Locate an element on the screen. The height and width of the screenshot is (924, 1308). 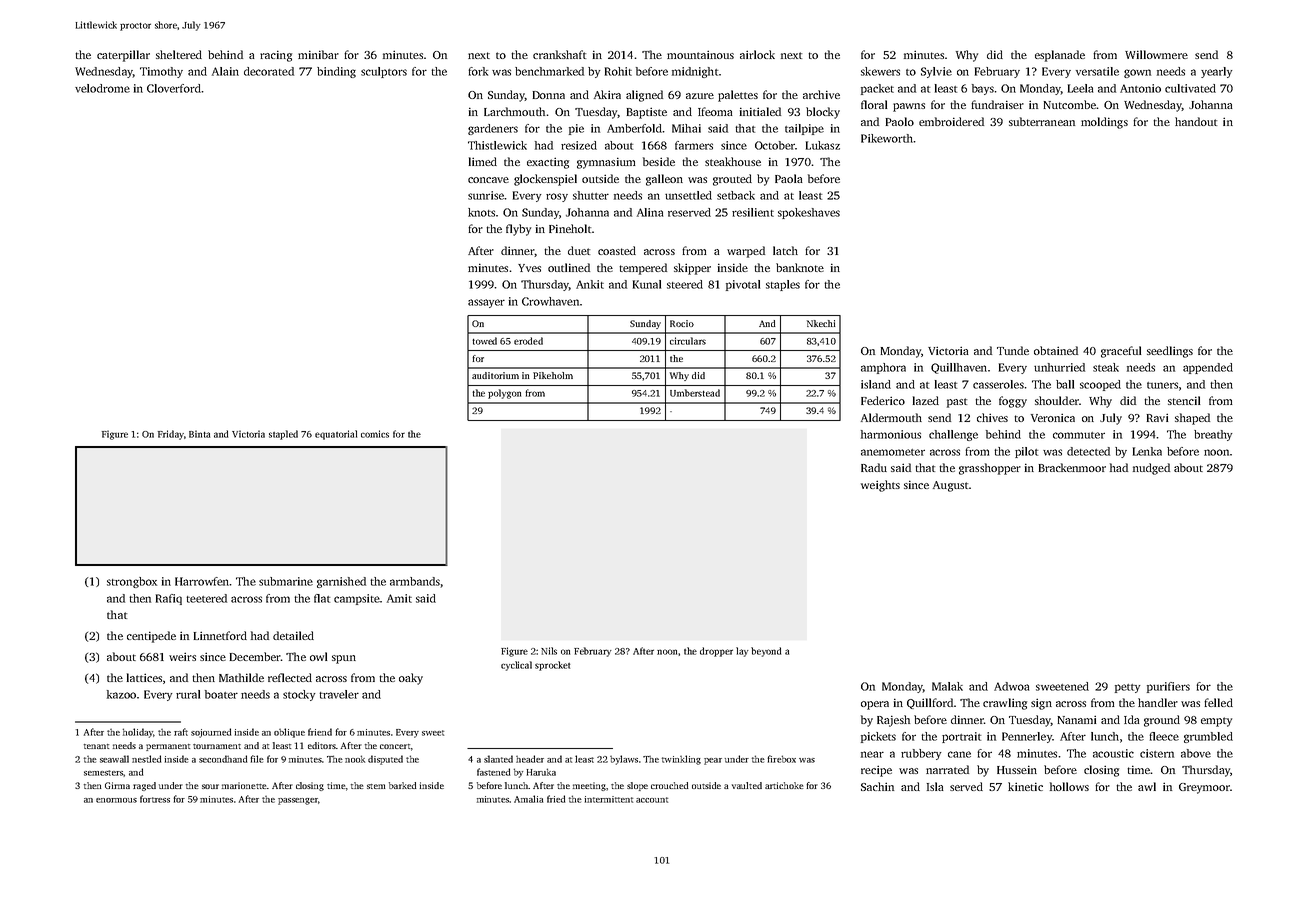
Umberstead is located at coordinates (695, 393).
